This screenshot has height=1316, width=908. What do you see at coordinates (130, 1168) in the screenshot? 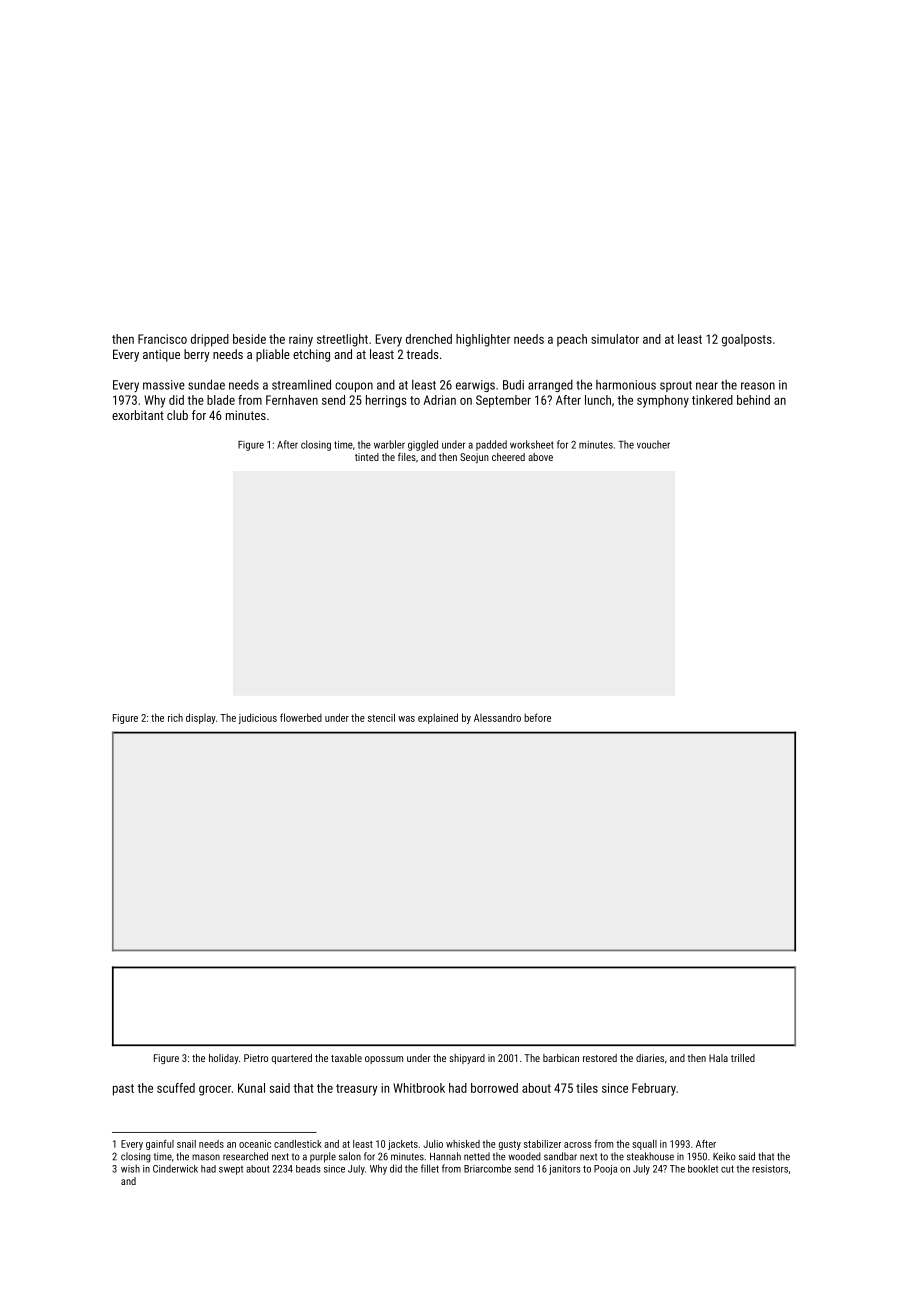
I see `wish` at bounding box center [130, 1168].
